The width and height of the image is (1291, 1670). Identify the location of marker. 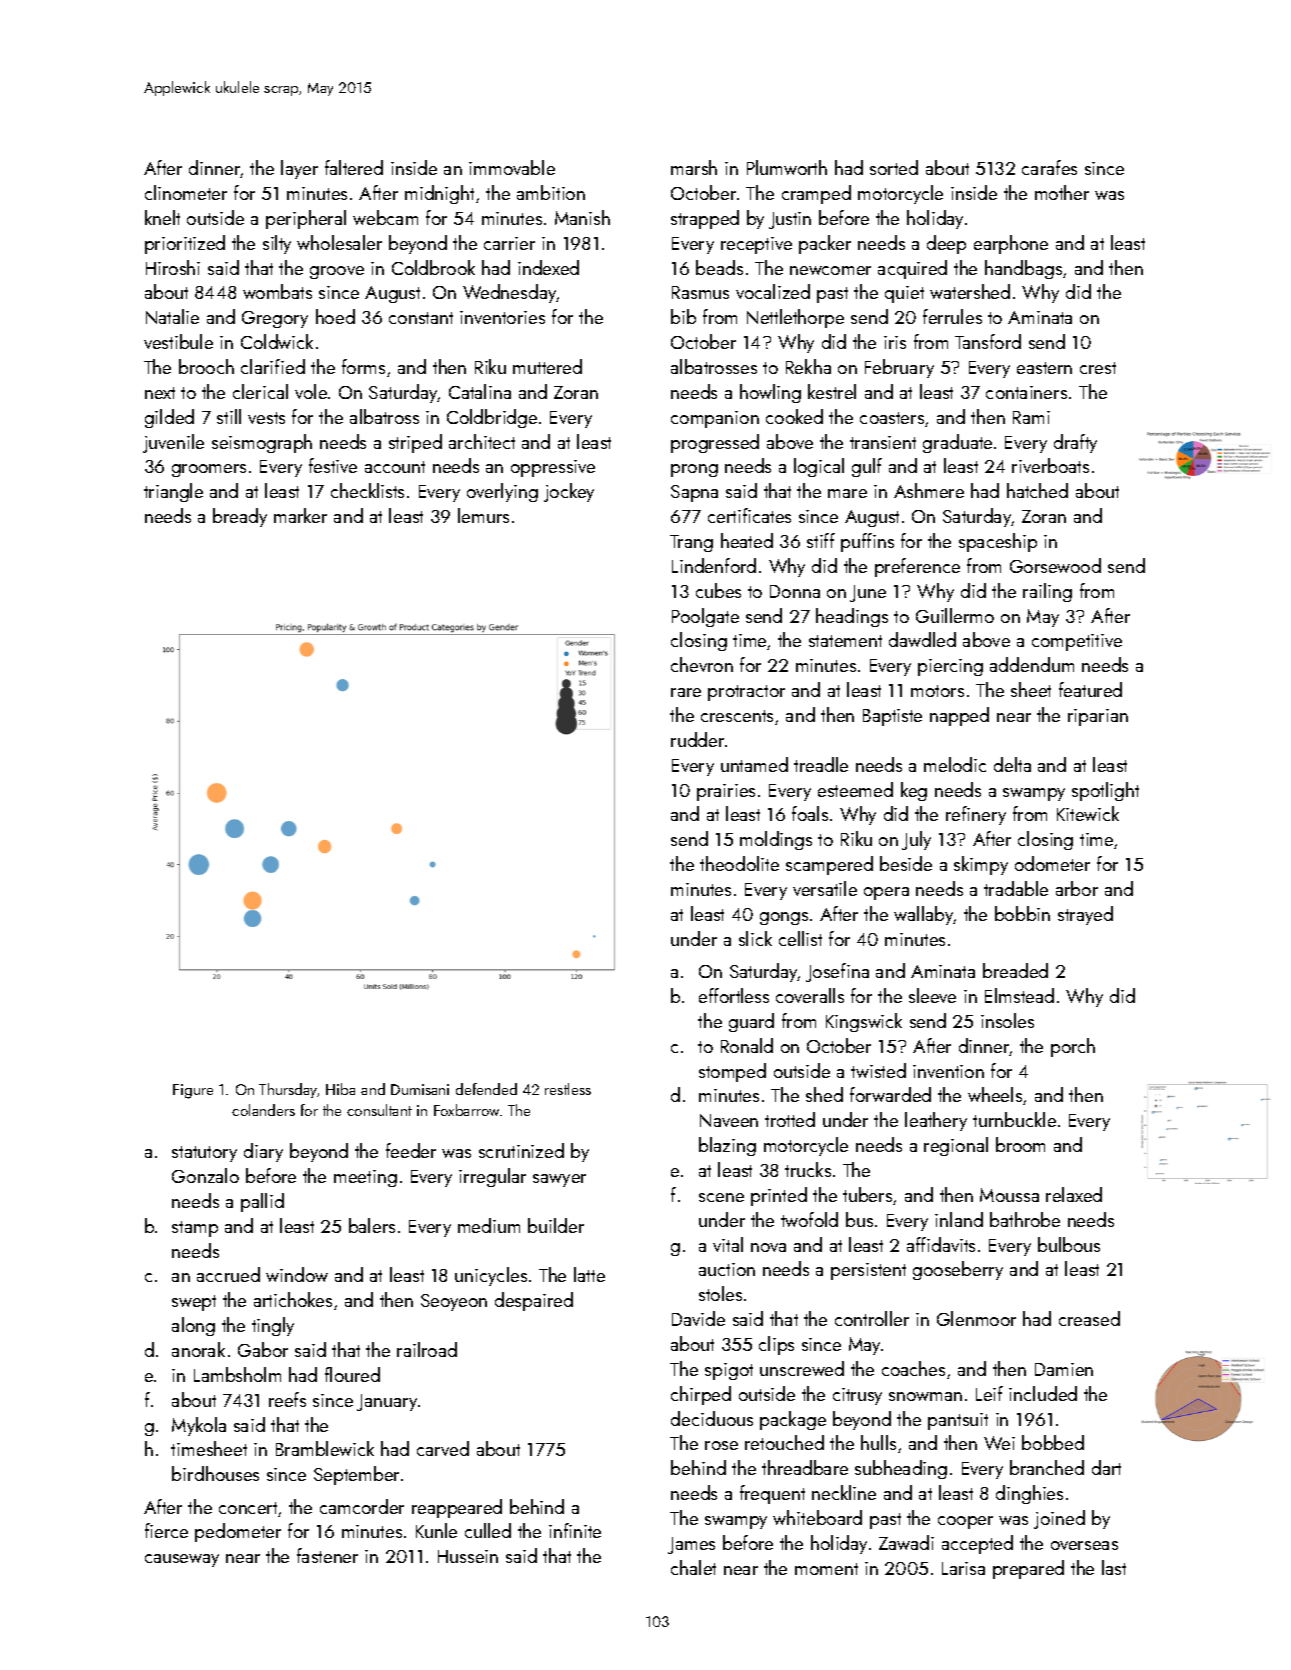
(300, 515).
